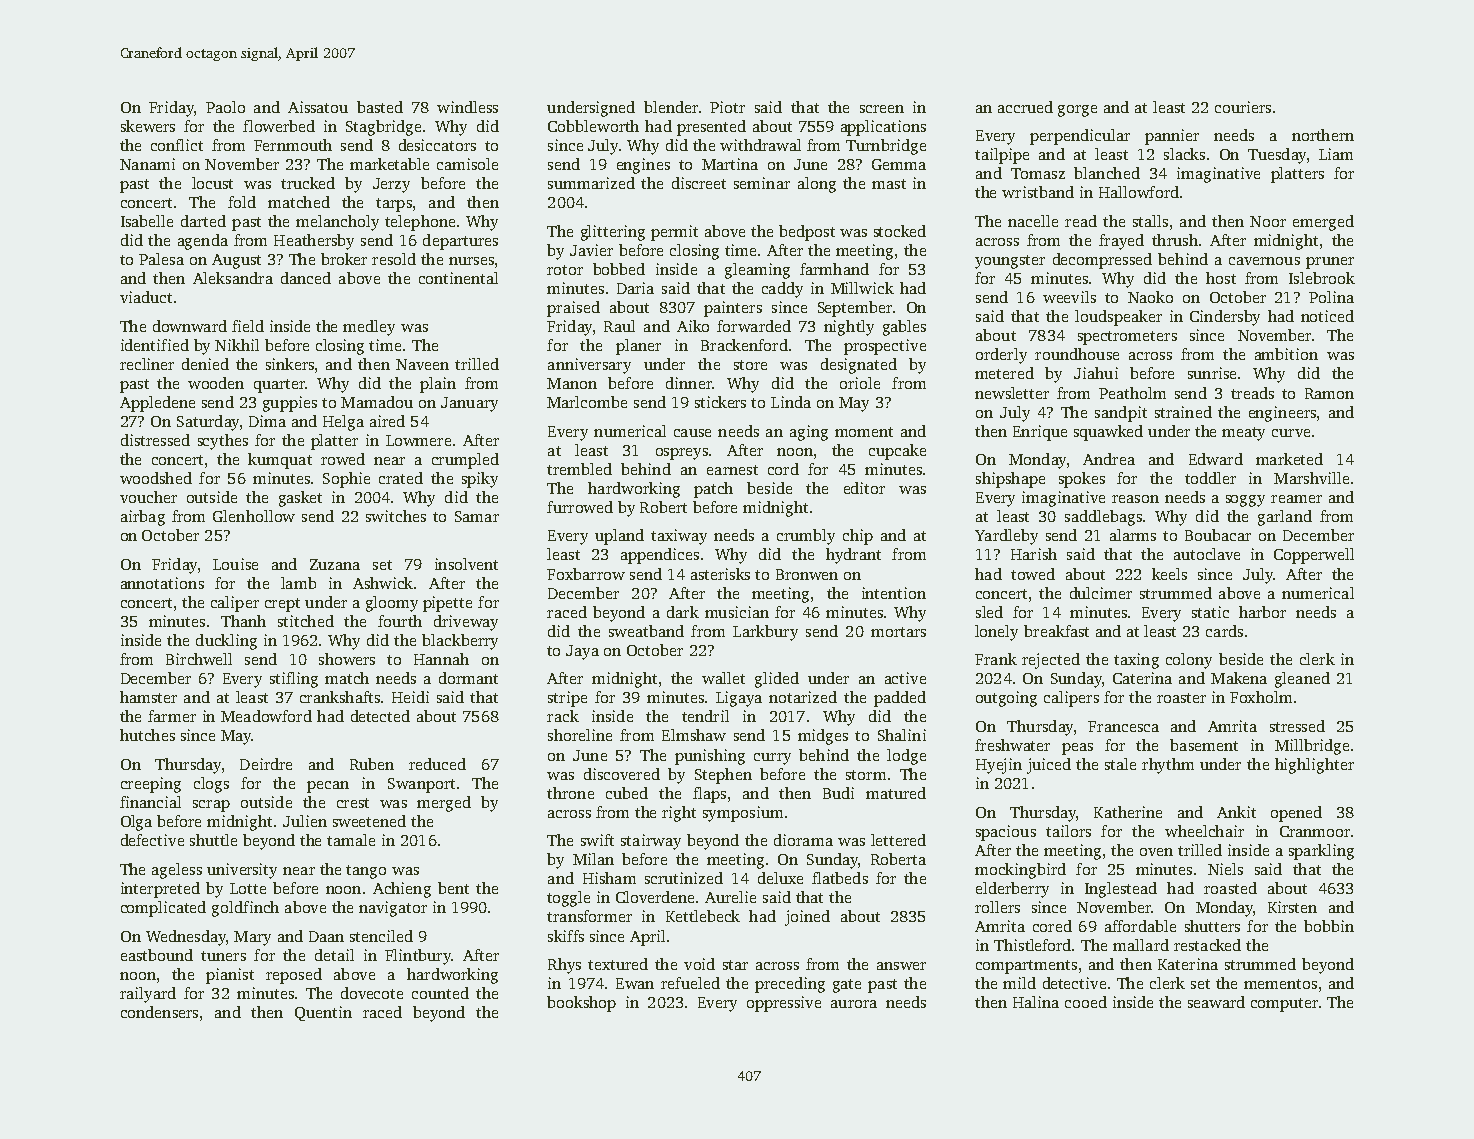  Describe the element at coordinates (177, 871) in the screenshot. I see `ageless` at that location.
